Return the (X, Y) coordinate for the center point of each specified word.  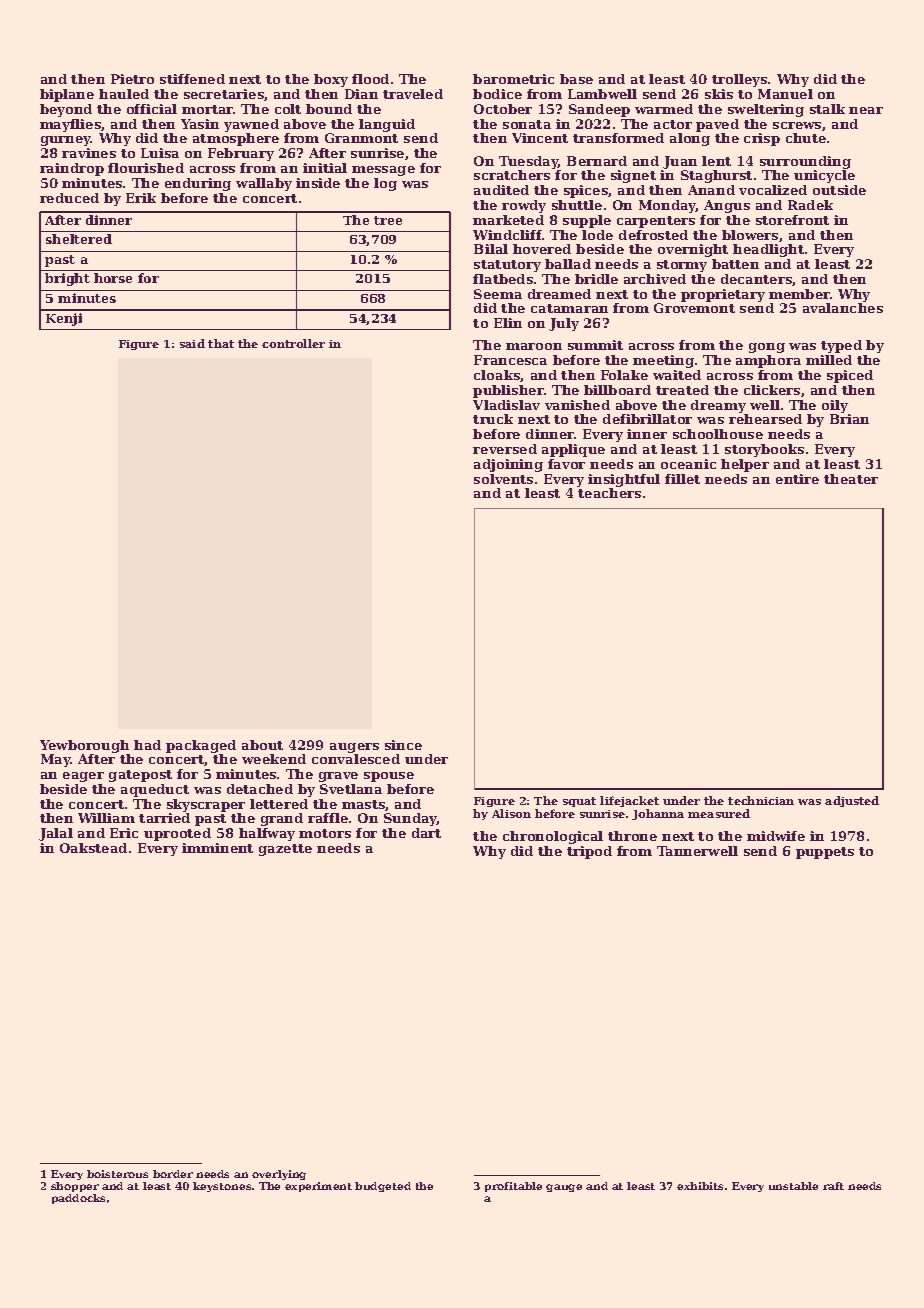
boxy (331, 80)
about (262, 745)
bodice (497, 94)
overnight (693, 250)
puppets (825, 853)
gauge (564, 1188)
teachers (609, 493)
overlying (279, 1175)
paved (717, 125)
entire (797, 479)
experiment (318, 1187)
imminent (217, 848)
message (383, 171)
